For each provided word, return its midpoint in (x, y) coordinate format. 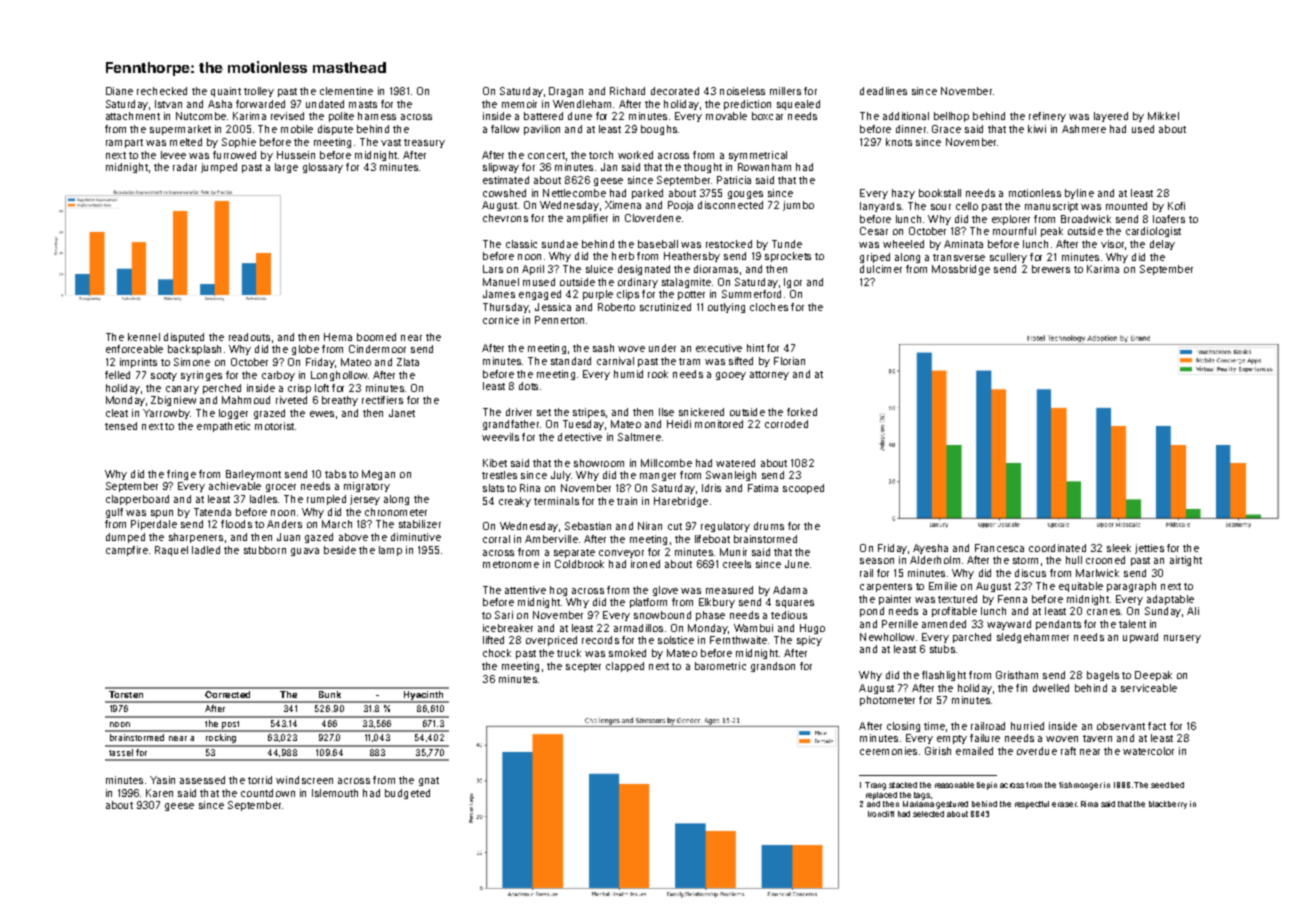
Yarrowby (166, 414)
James (499, 294)
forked (802, 412)
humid (628, 374)
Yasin (162, 780)
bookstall (940, 193)
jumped (219, 168)
